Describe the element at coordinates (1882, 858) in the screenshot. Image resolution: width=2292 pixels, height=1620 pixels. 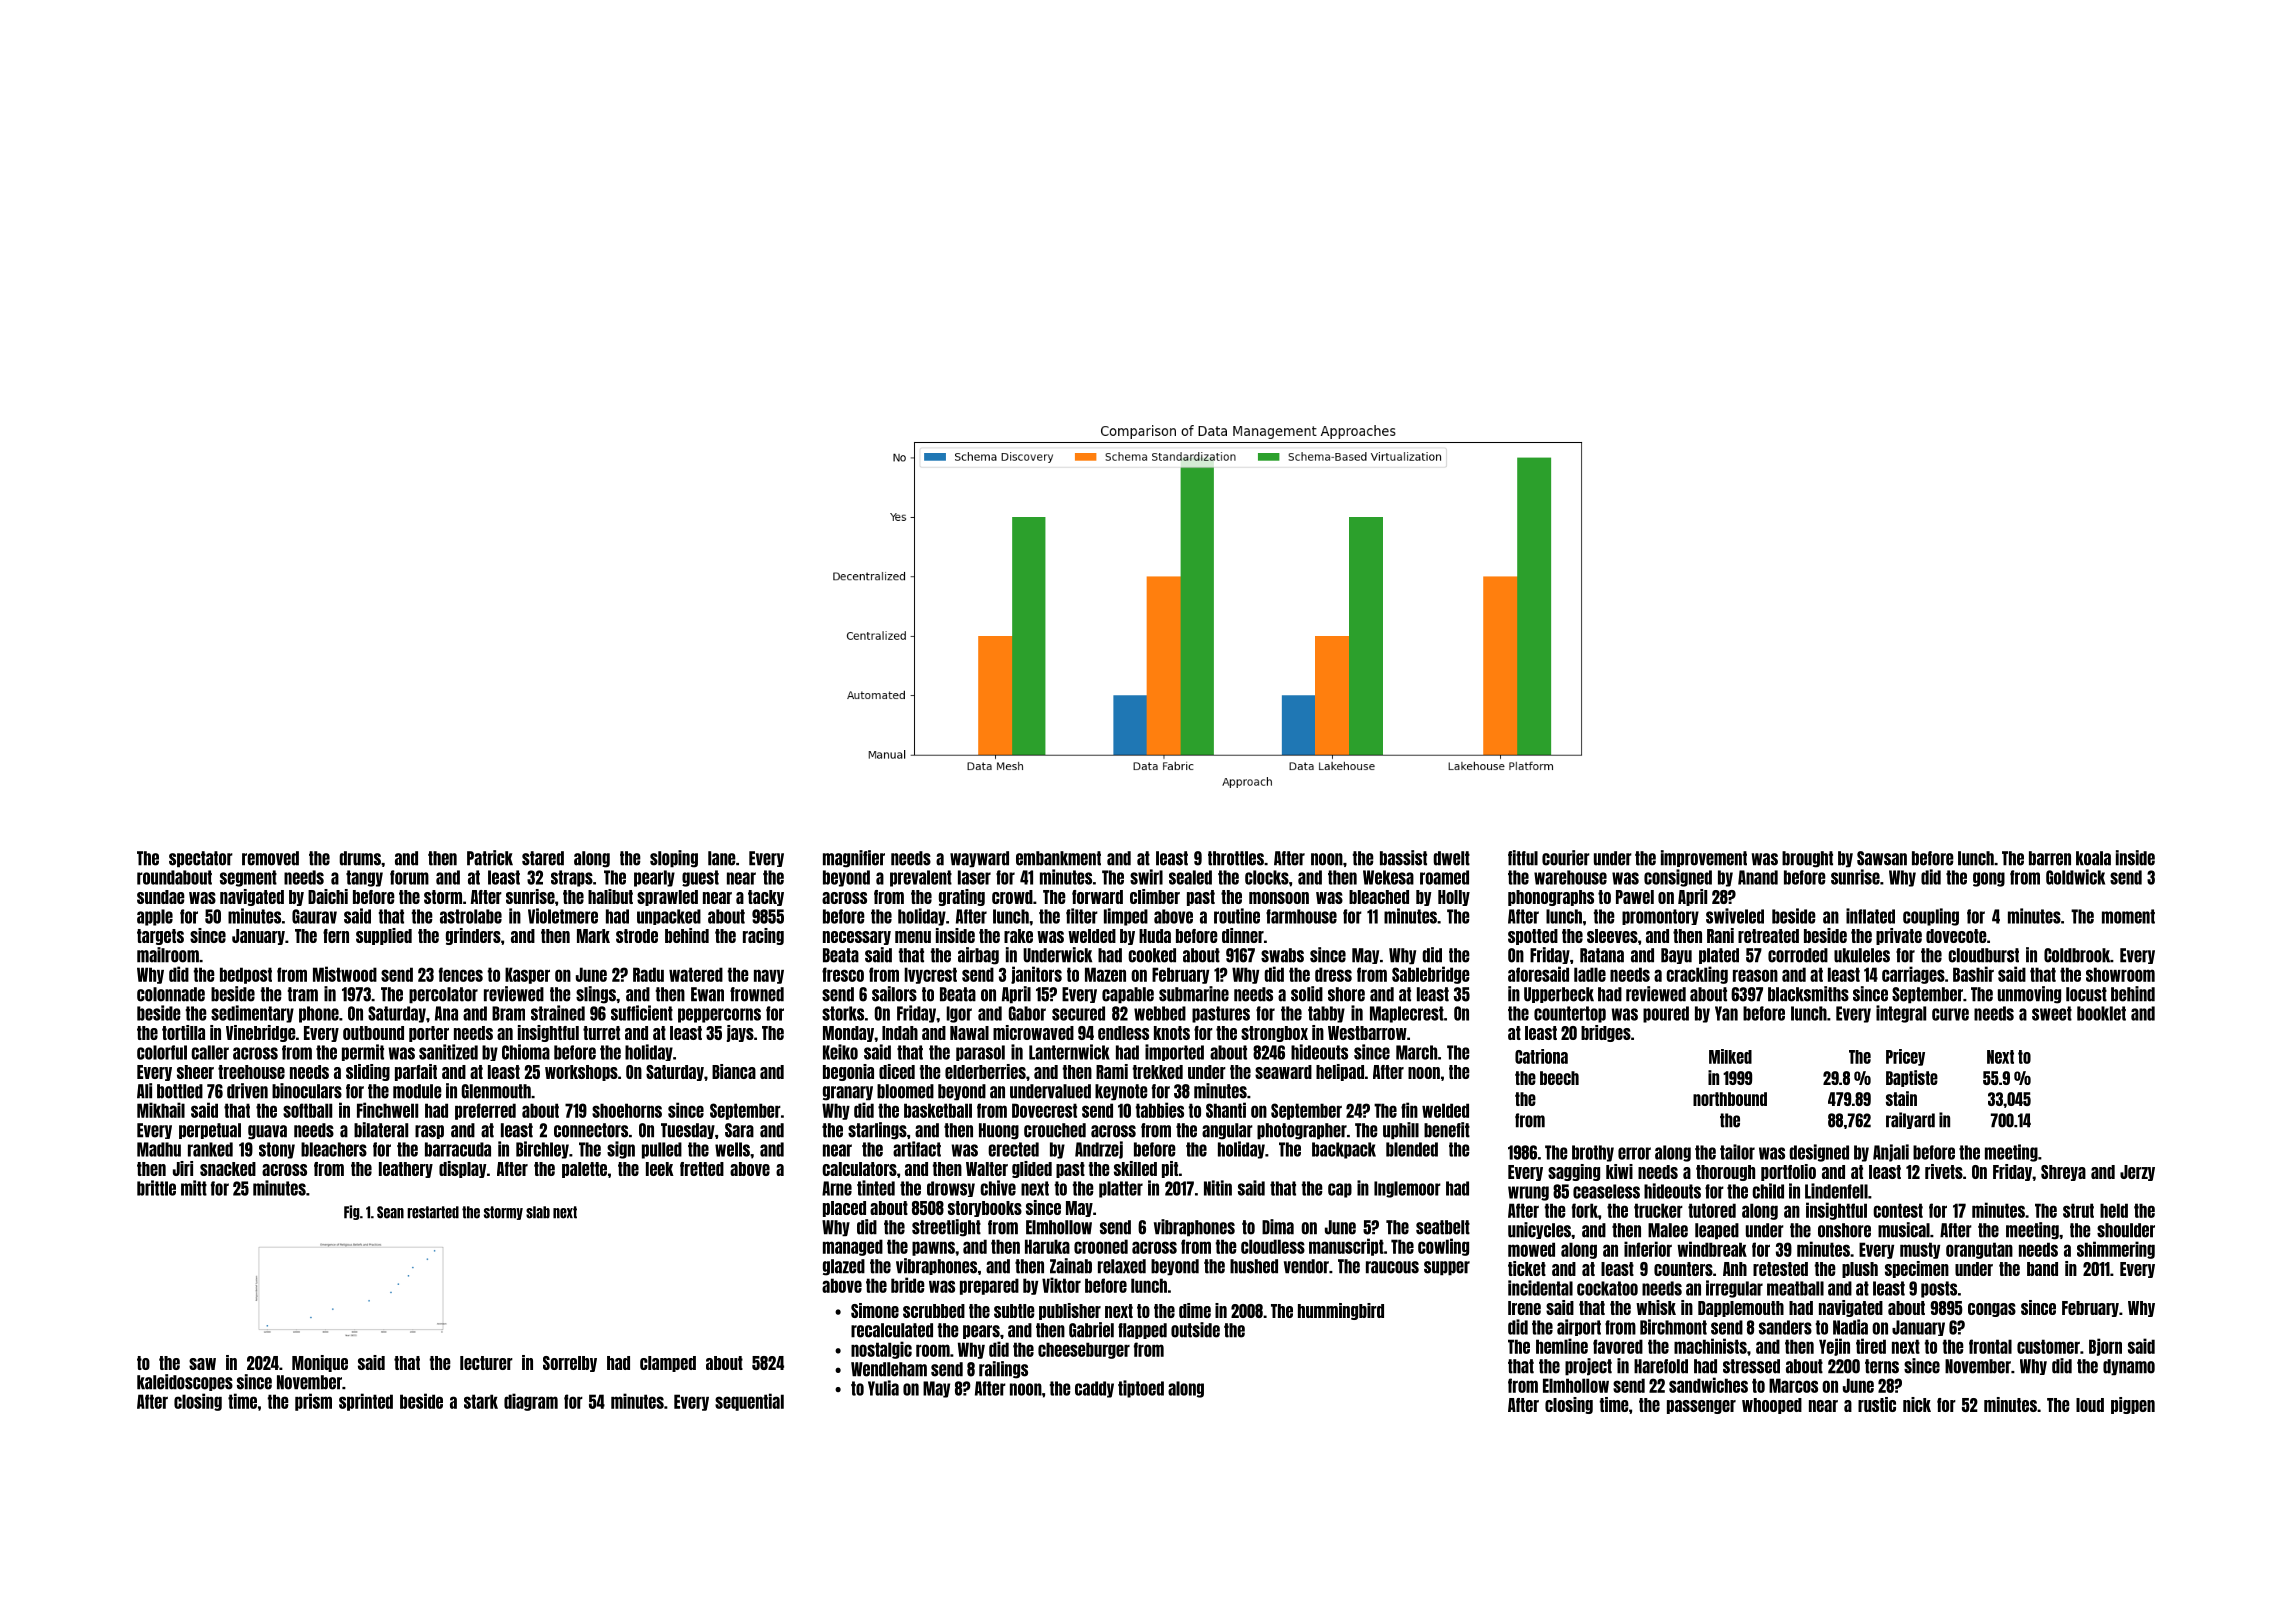
I see `Sawsan` at that location.
